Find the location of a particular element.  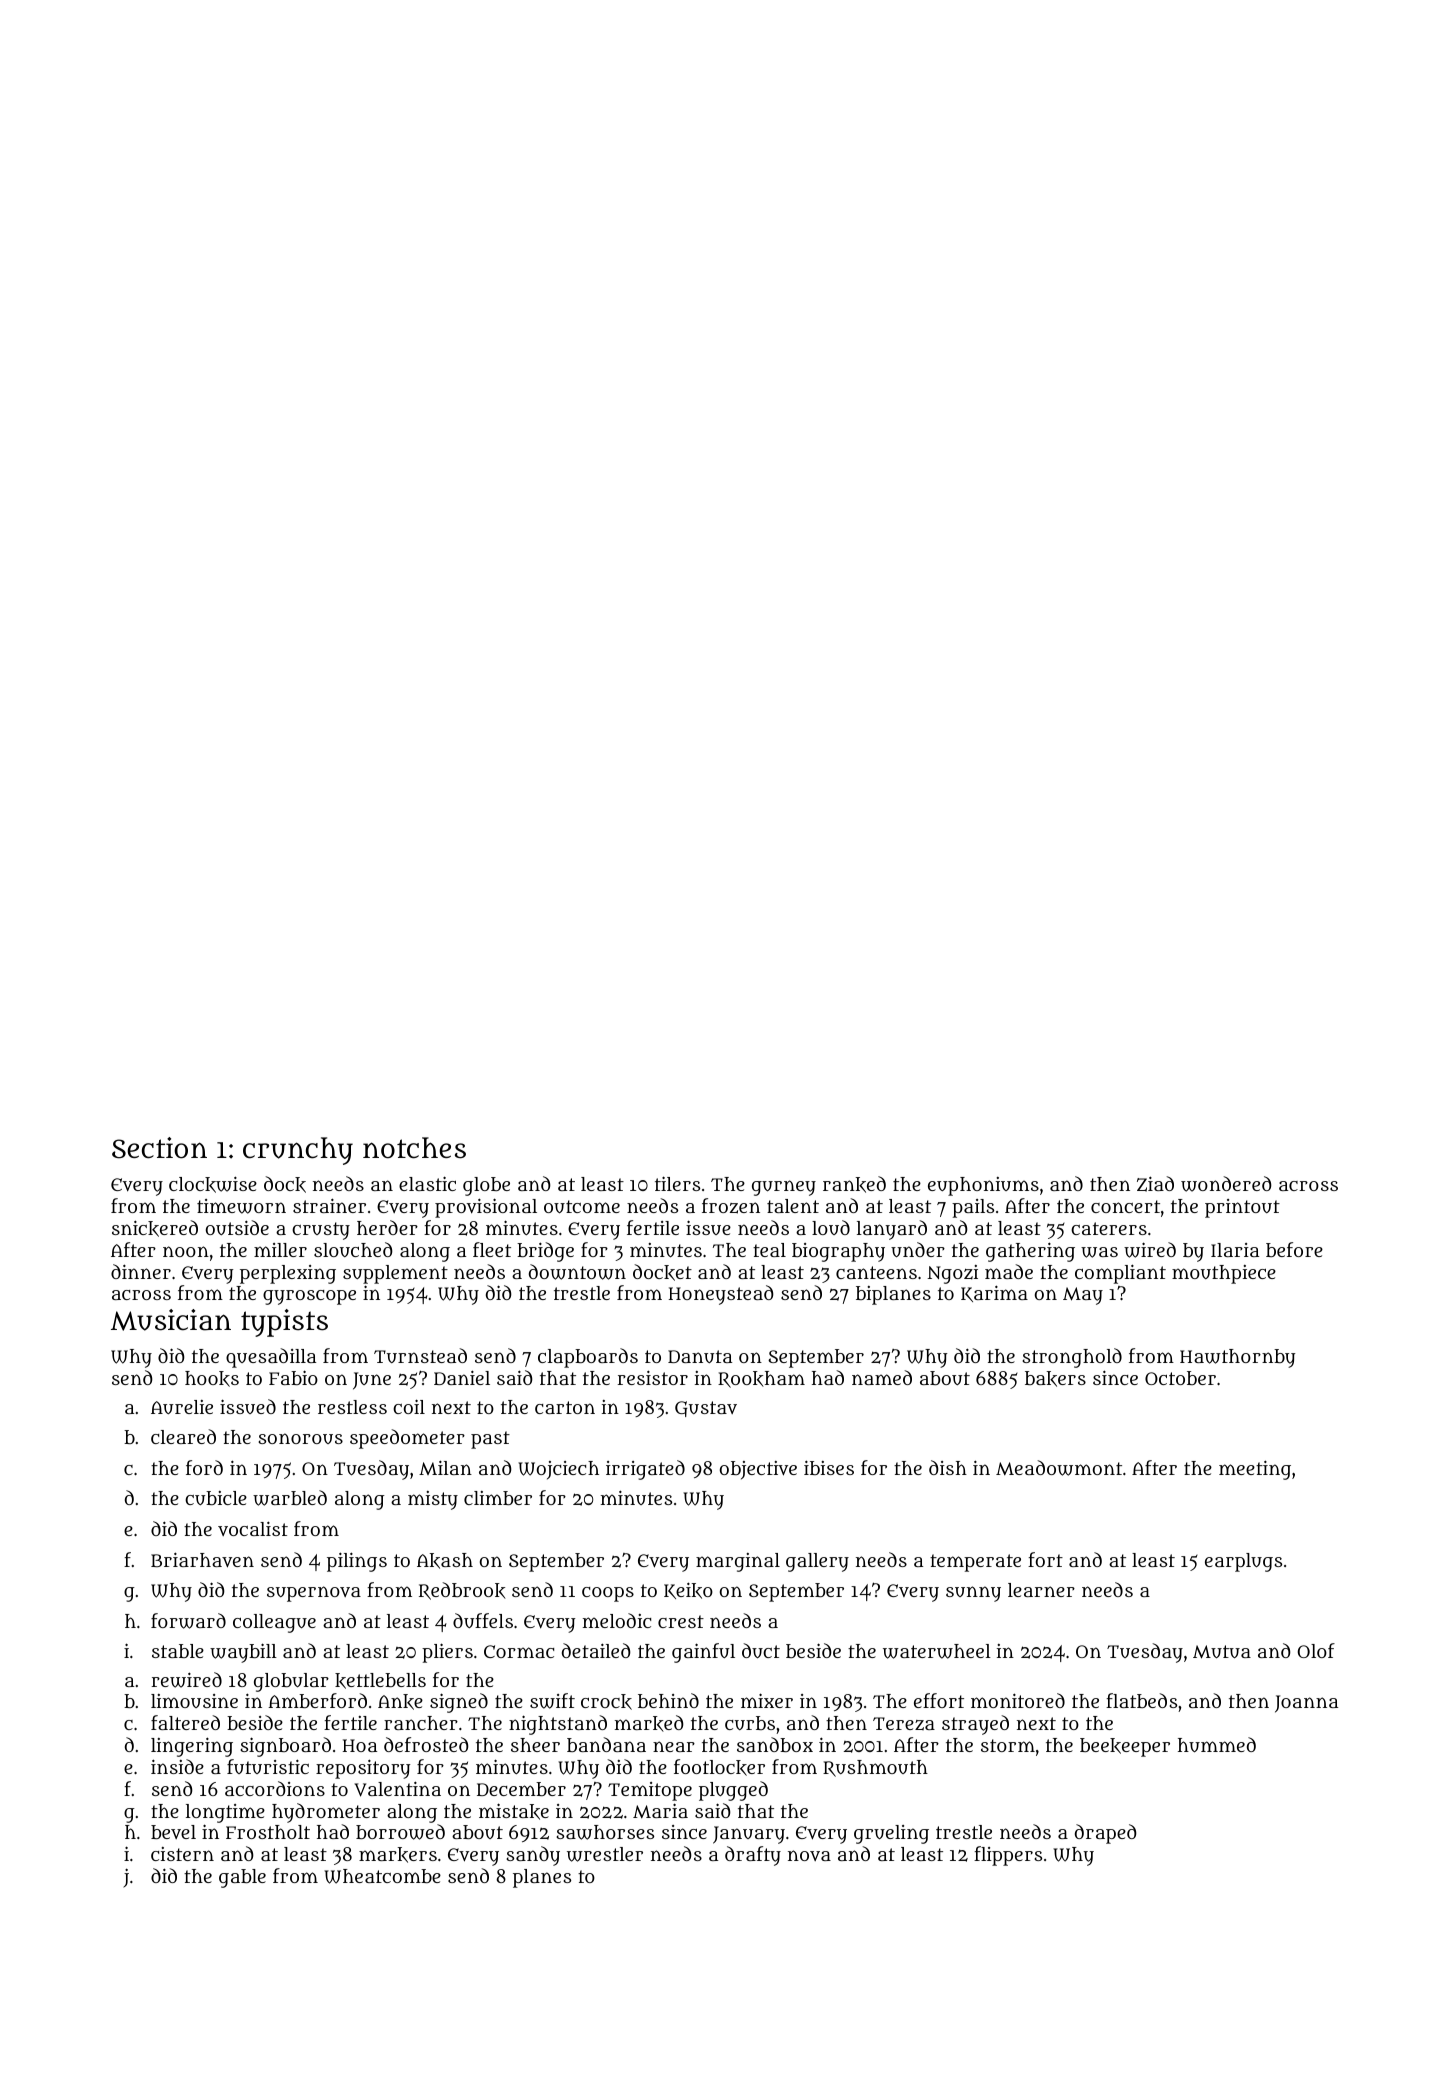

wondered is located at coordinates (1226, 1184).
